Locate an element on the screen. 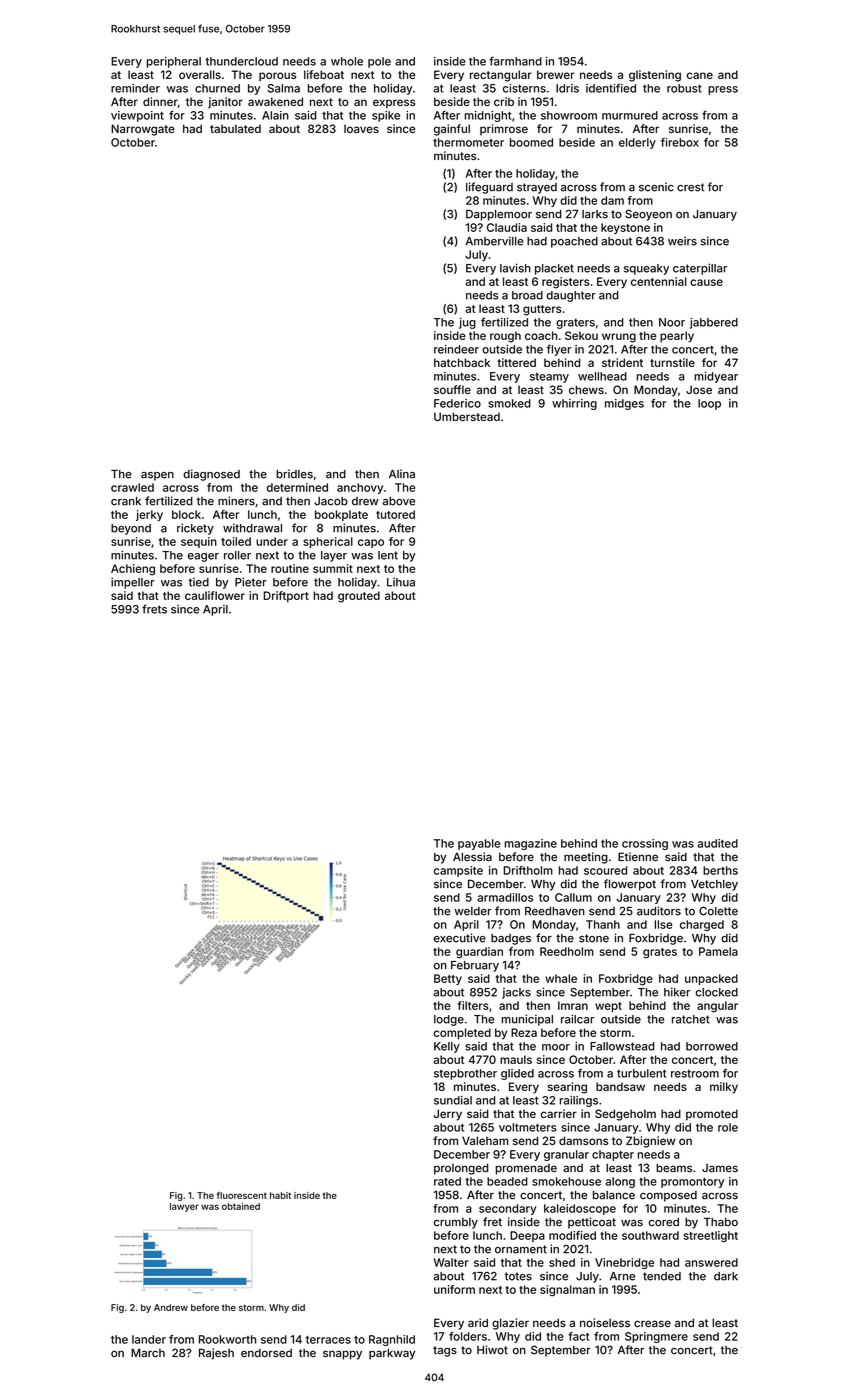 This screenshot has height=1400, width=849. turnstile is located at coordinates (672, 362).
